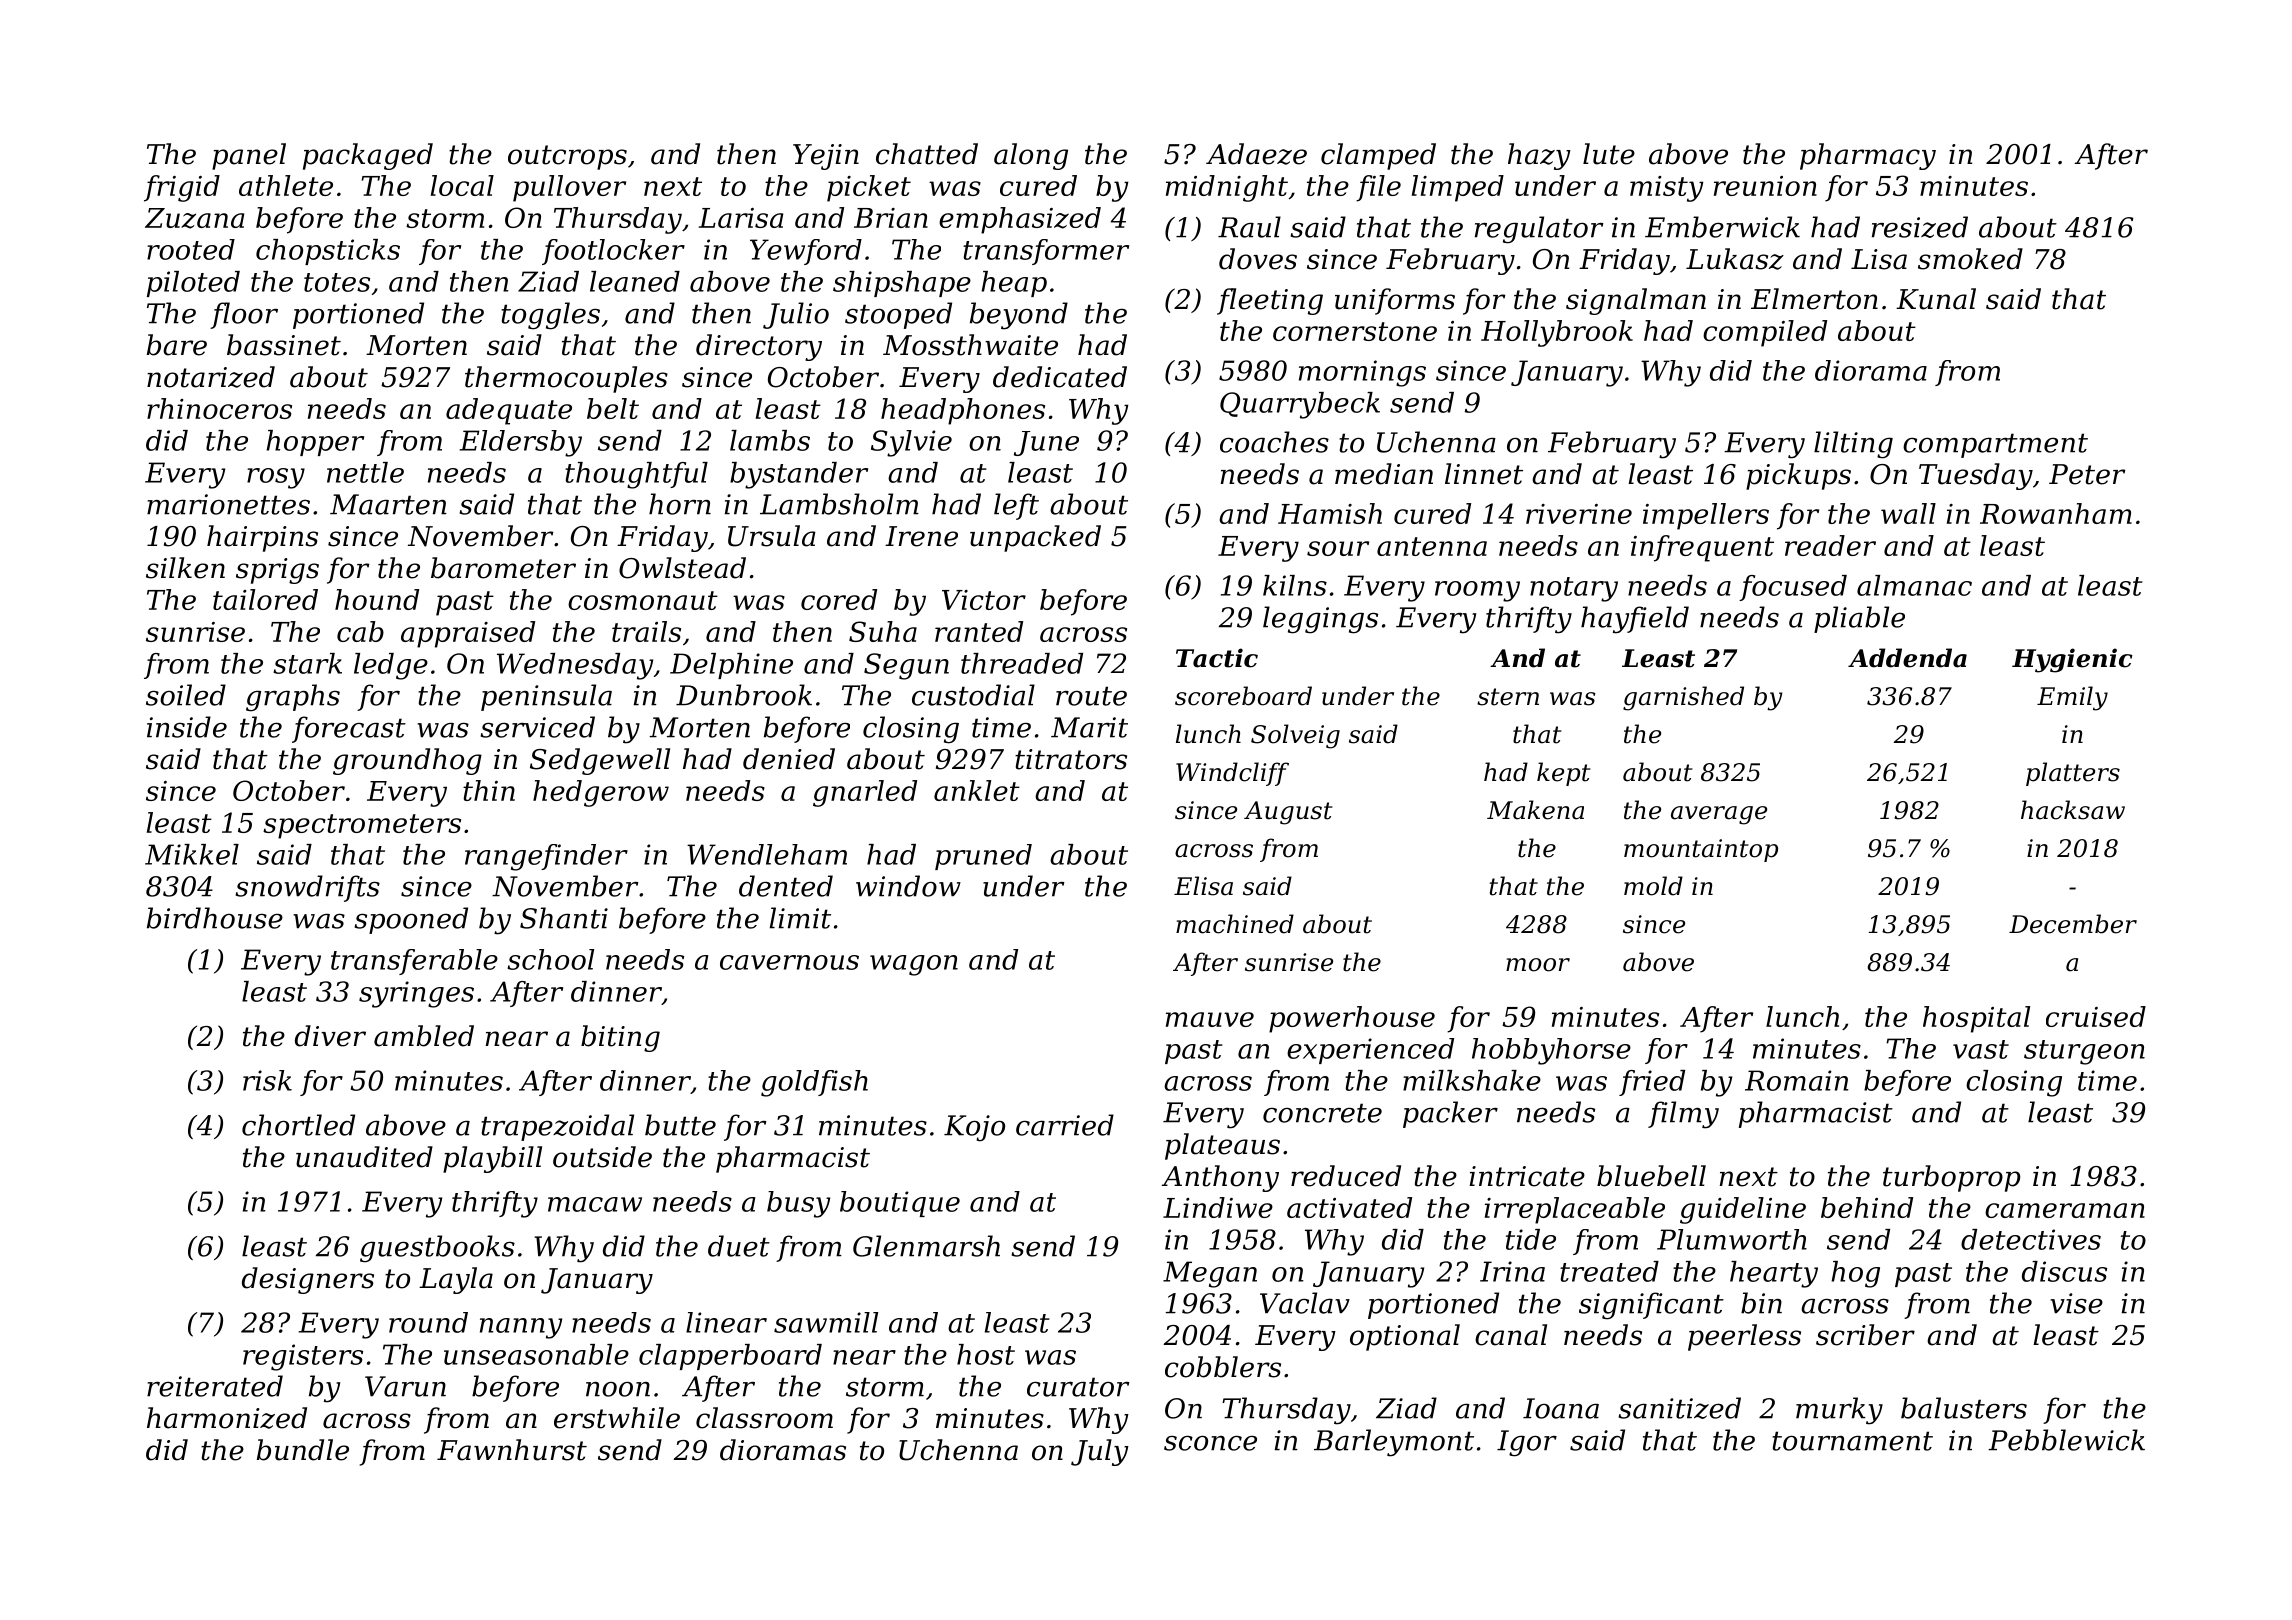  Describe the element at coordinates (512, 1450) in the screenshot. I see `Fawnhurst` at that location.
